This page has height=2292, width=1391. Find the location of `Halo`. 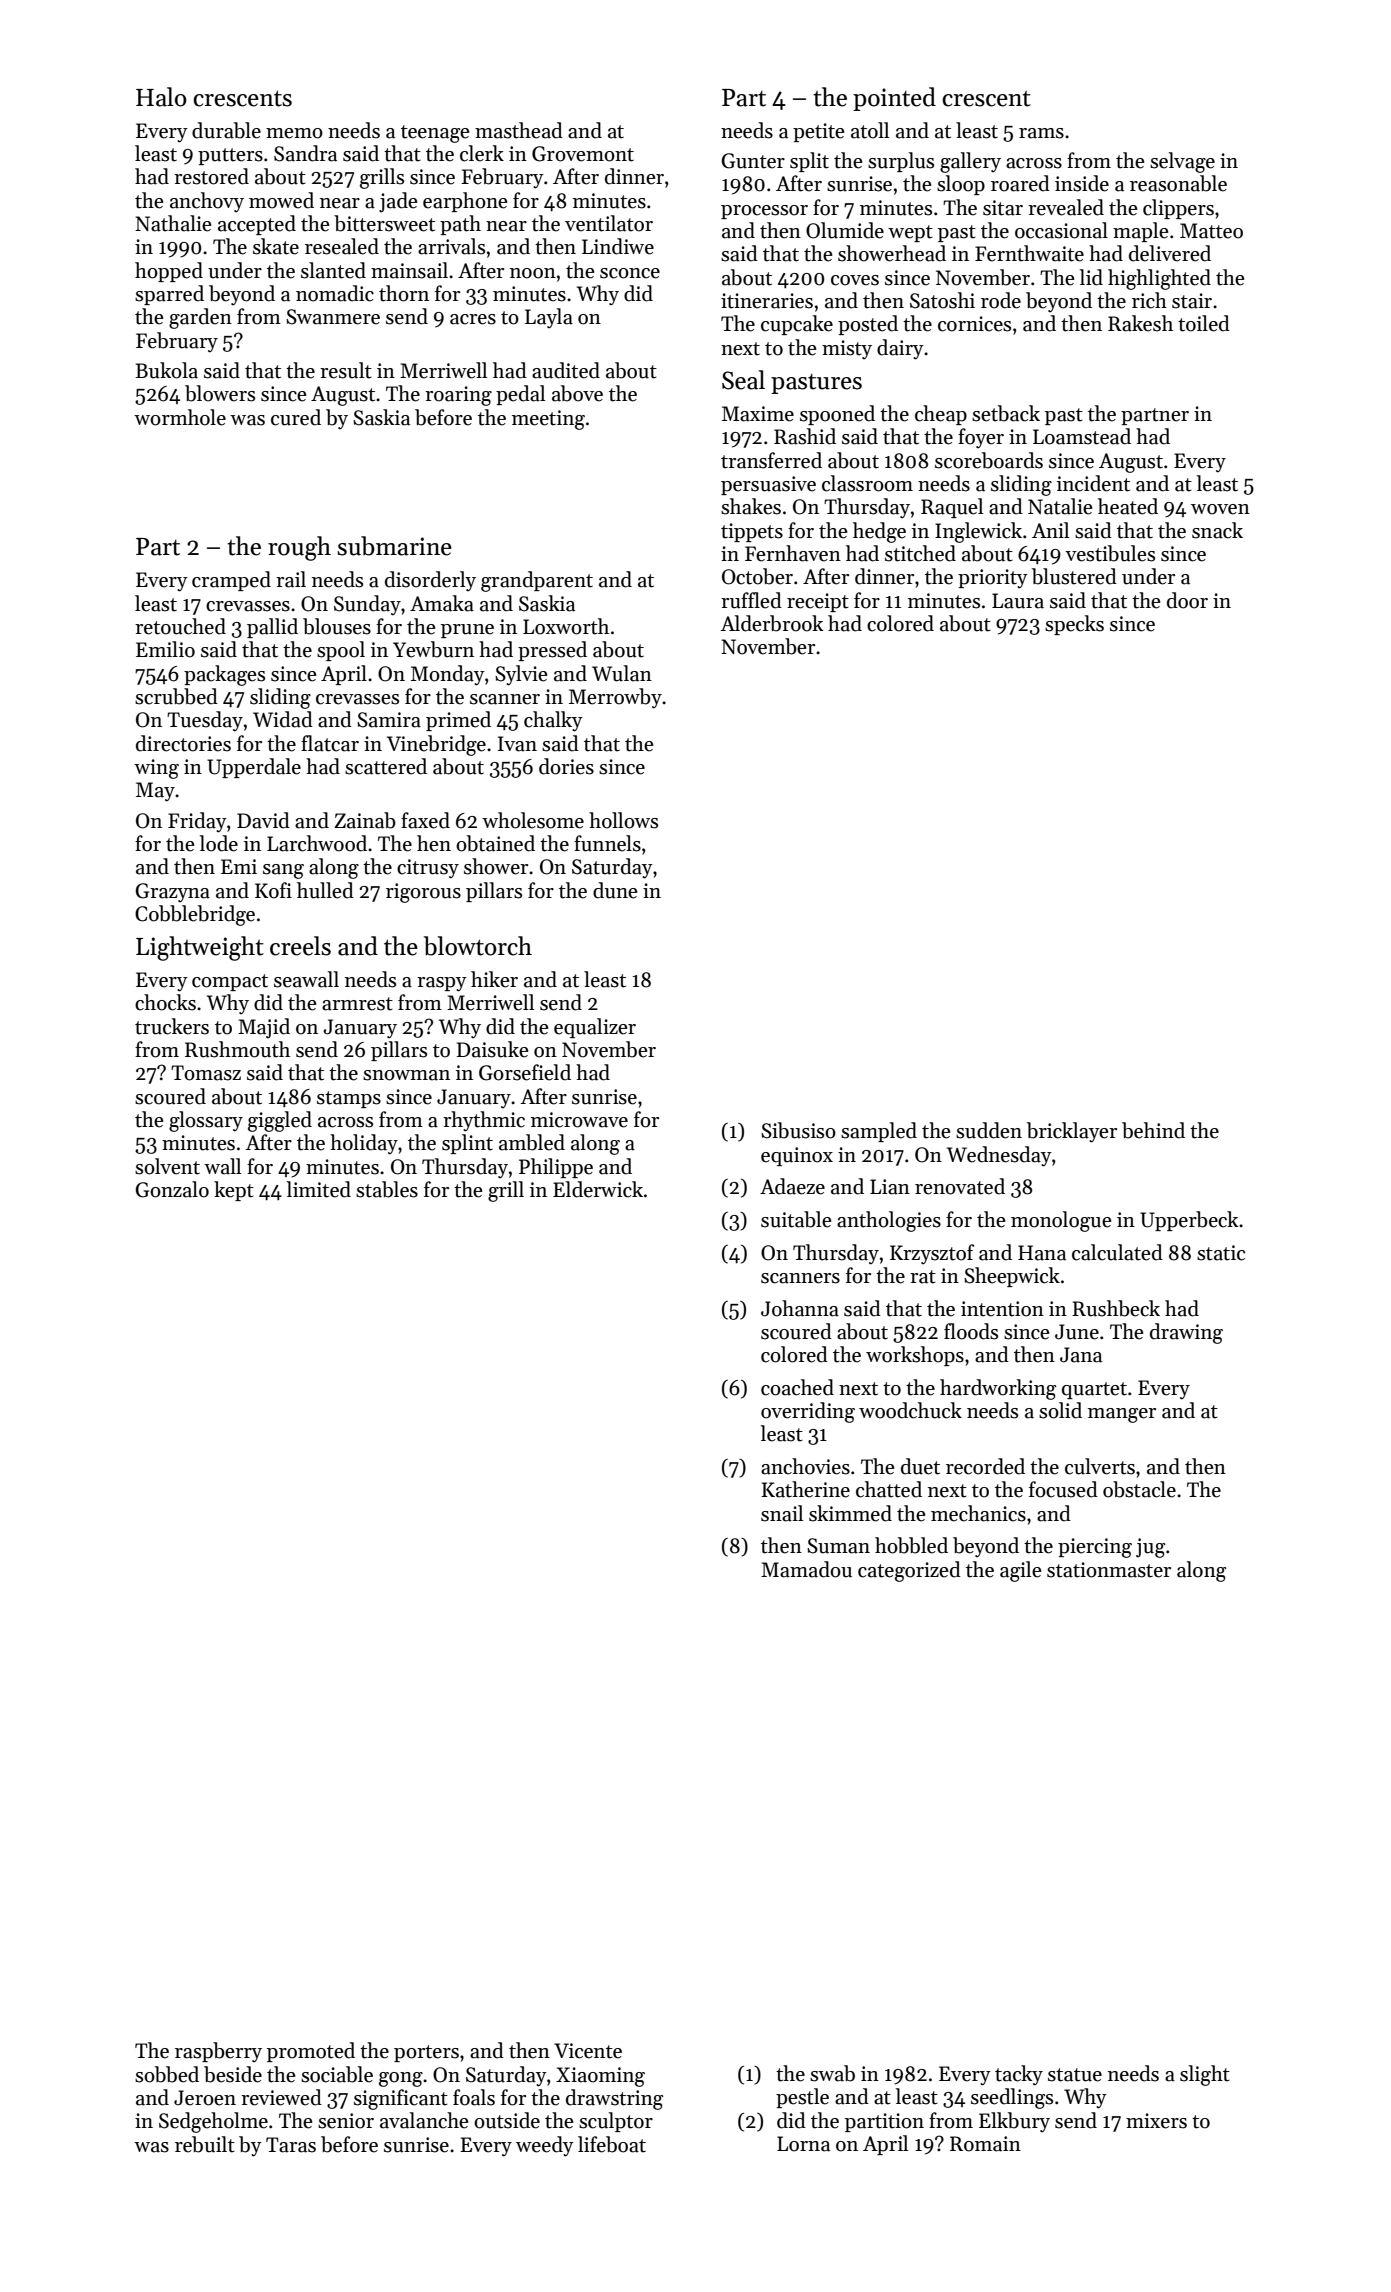

Halo is located at coordinates (161, 97).
